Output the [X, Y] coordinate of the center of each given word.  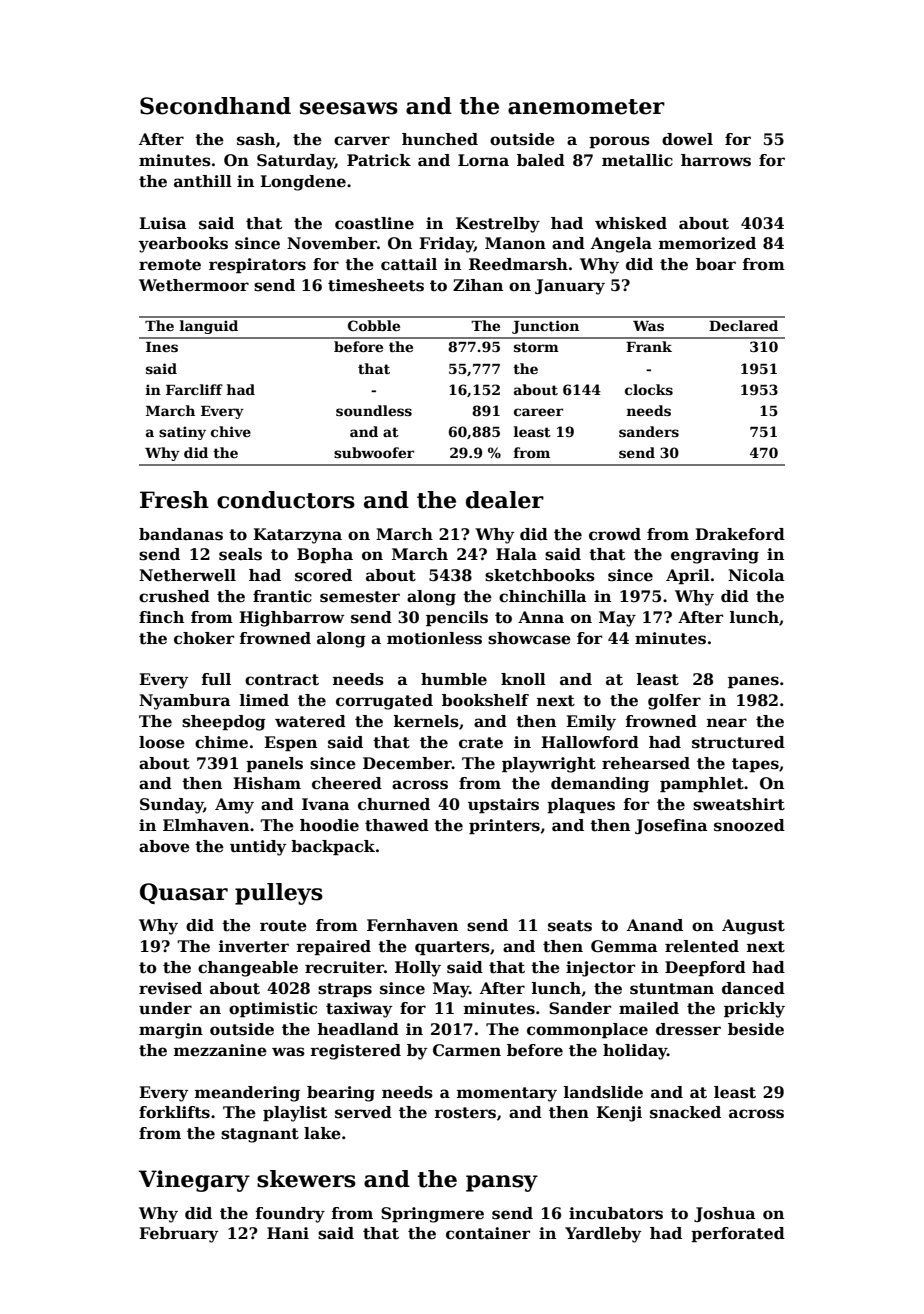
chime [221, 742]
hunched [440, 139]
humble [454, 679]
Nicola [756, 575]
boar [716, 264]
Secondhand [215, 106]
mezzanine [220, 1050]
